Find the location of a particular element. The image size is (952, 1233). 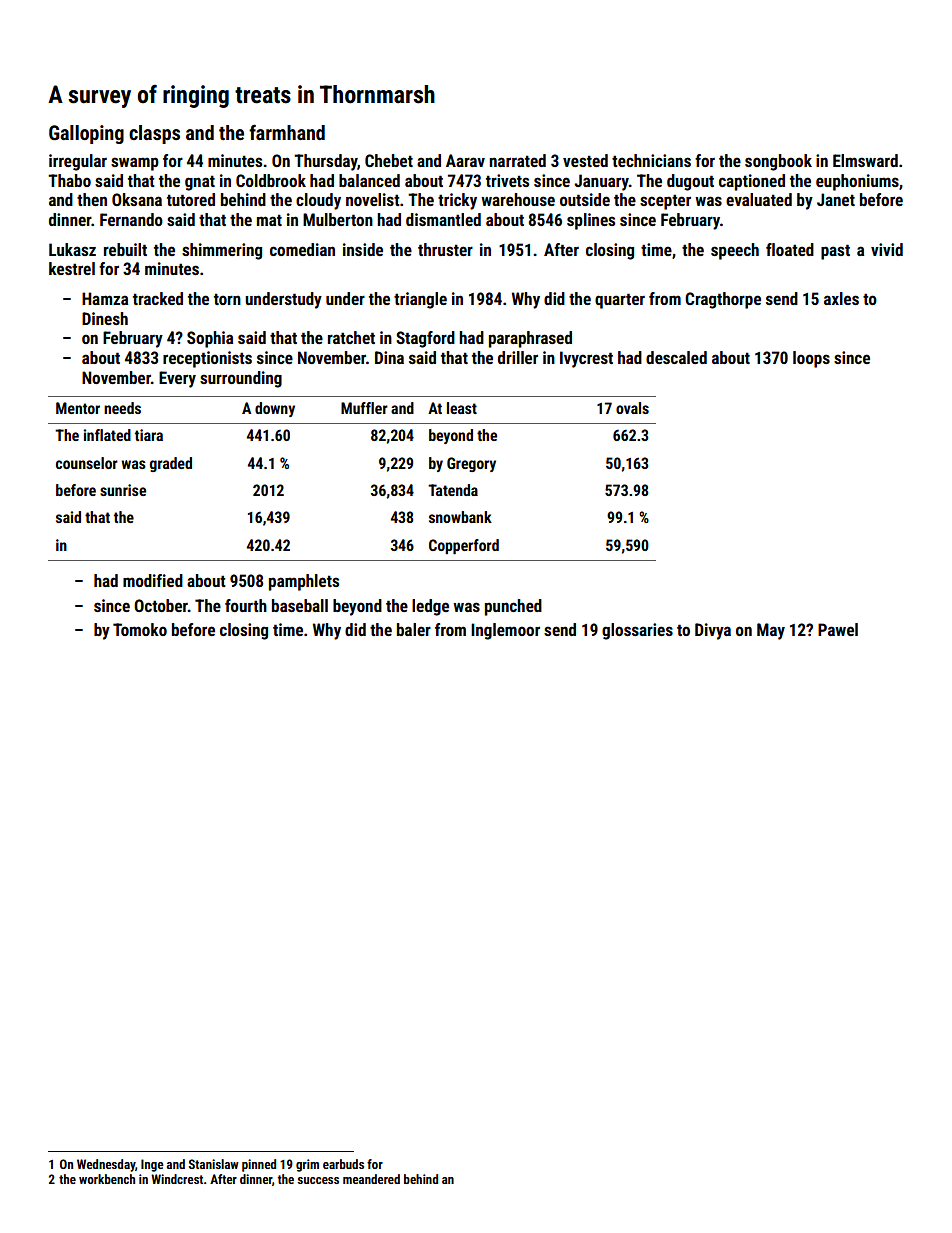

least is located at coordinates (462, 408).
